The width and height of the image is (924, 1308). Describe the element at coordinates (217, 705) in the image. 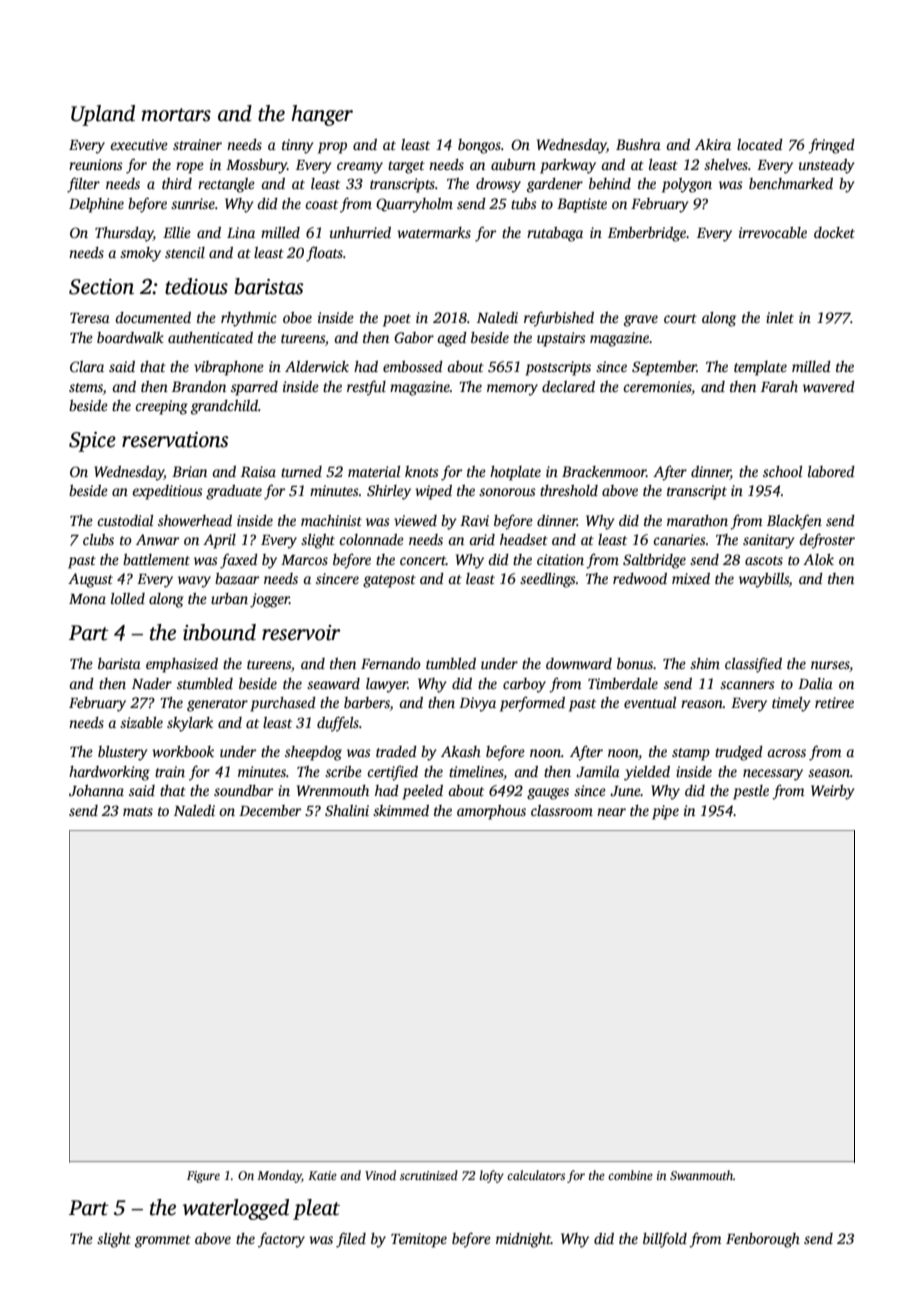

I see `generator` at that location.
